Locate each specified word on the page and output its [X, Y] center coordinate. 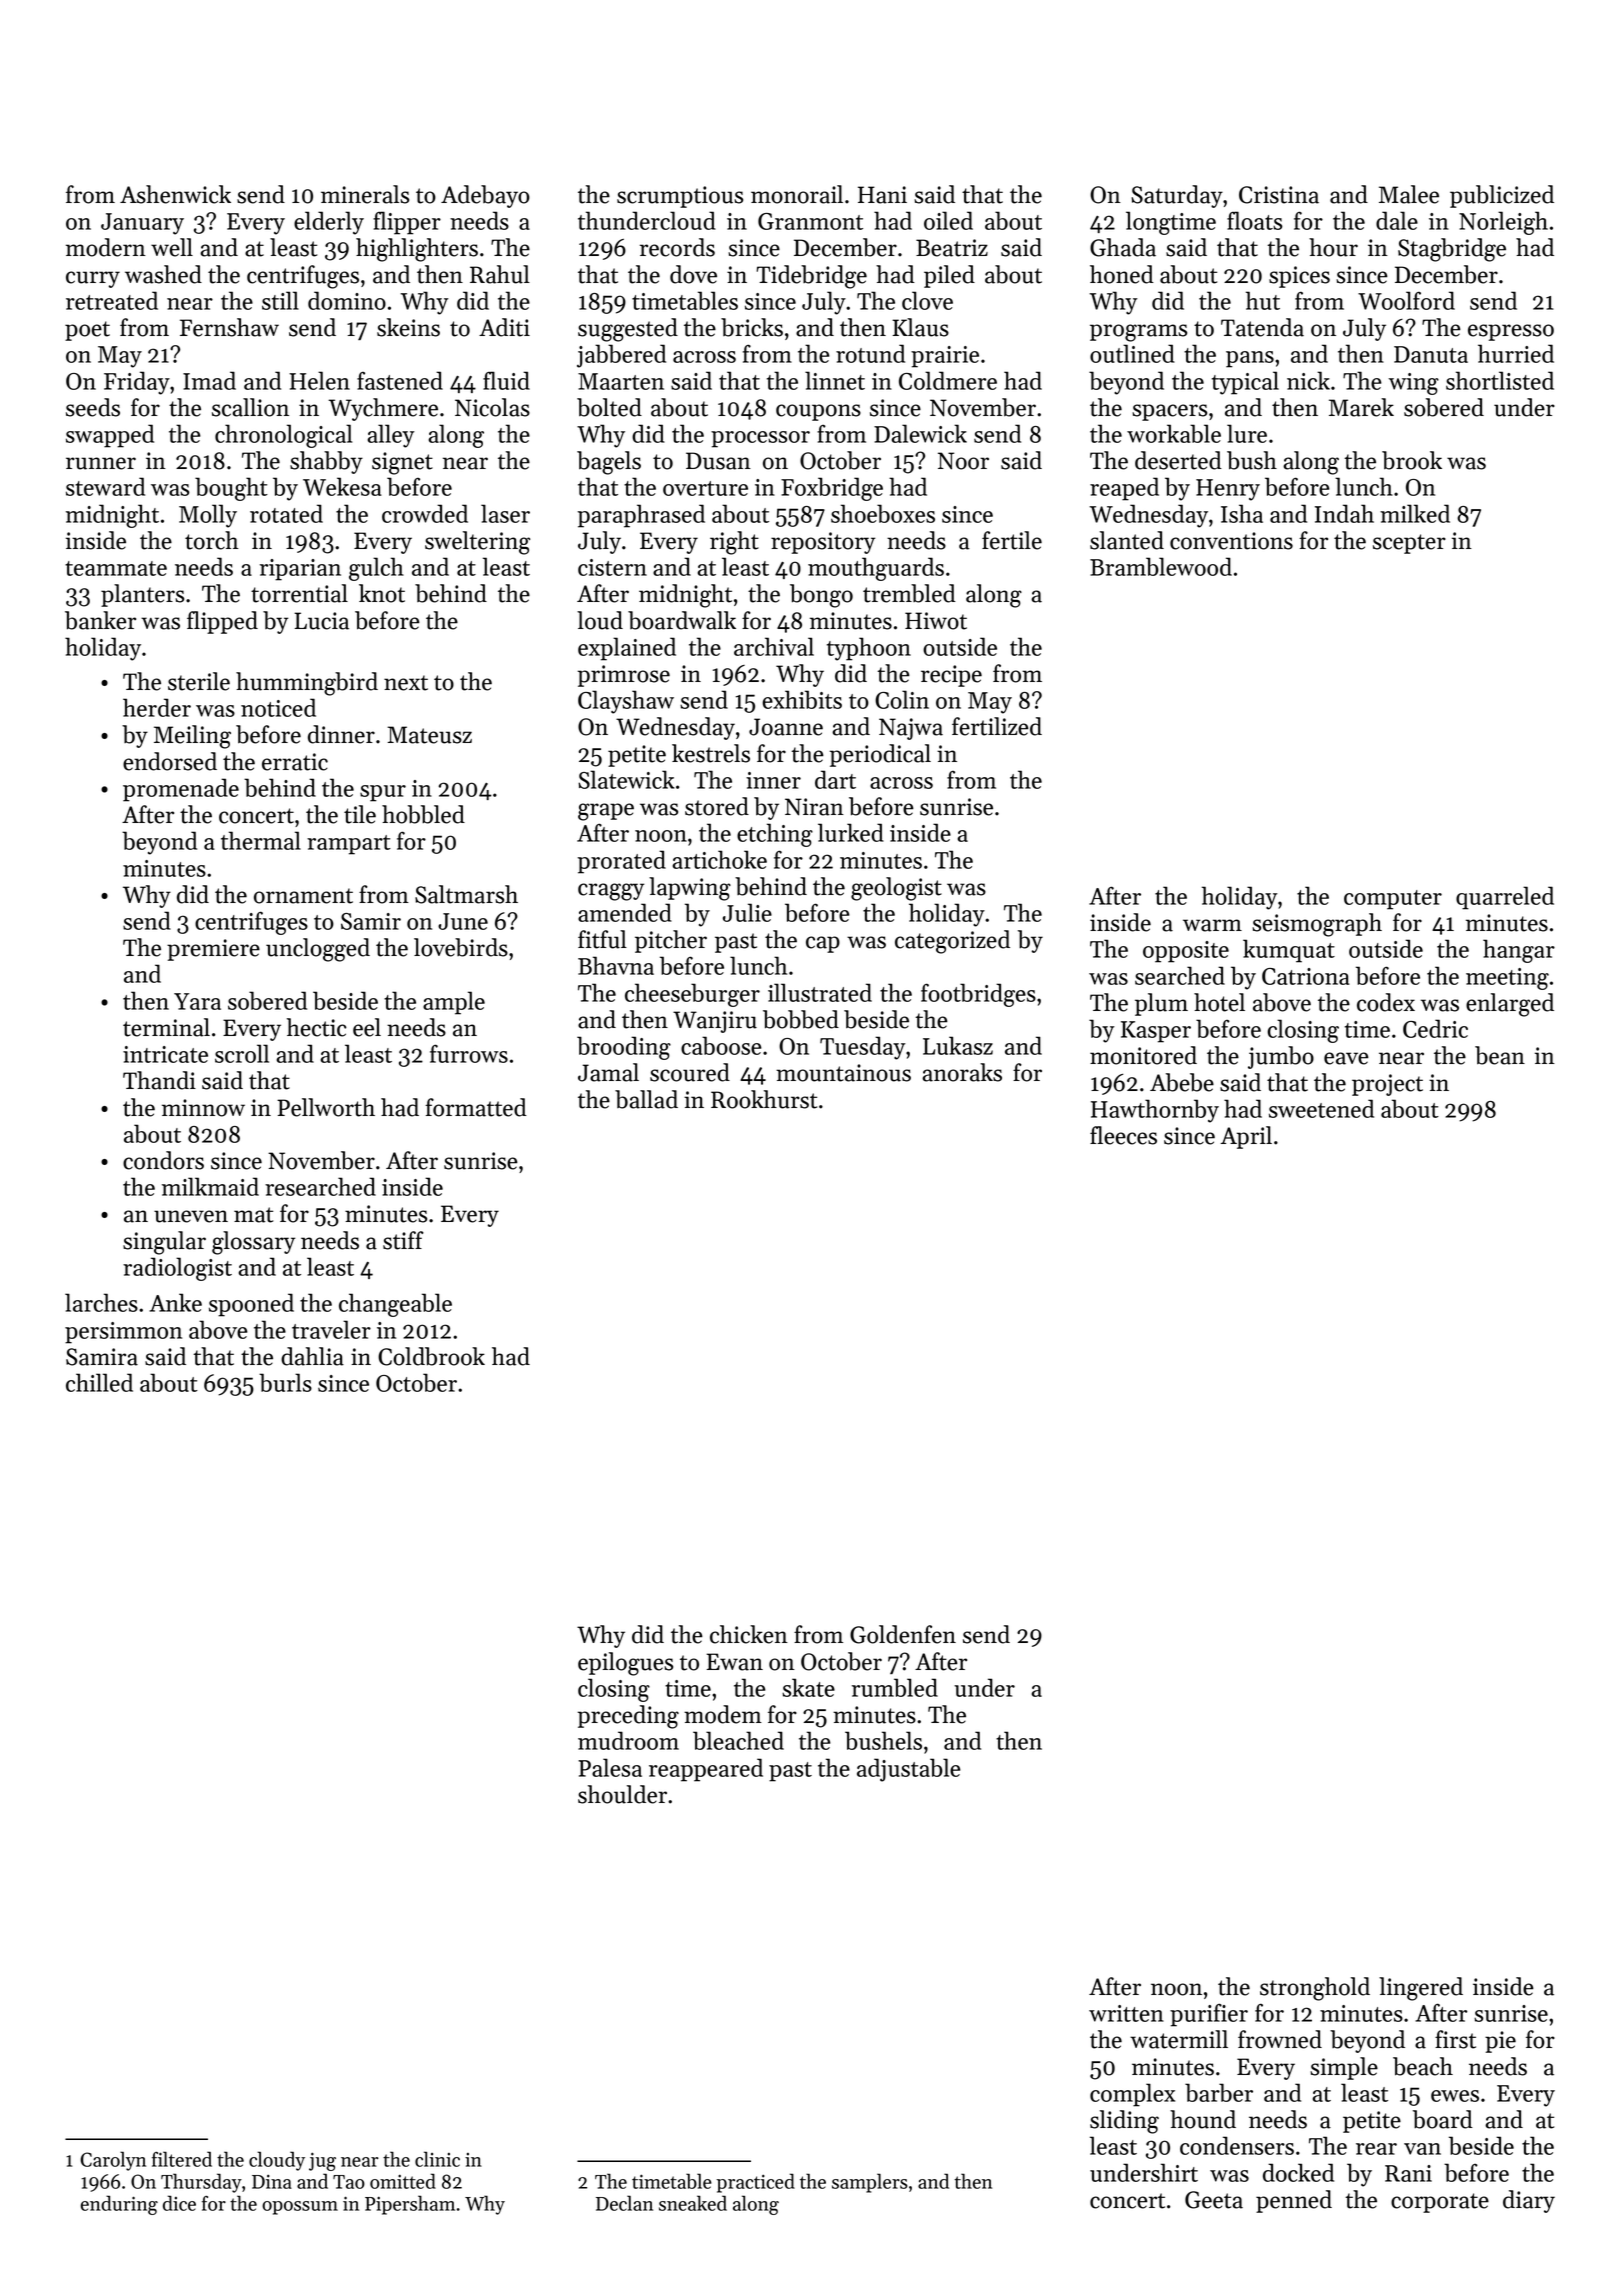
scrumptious [680, 197]
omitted [403, 2181]
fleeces [1123, 1135]
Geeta [1214, 2200]
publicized [1502, 196]
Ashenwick [175, 194]
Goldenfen [903, 1634]
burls [285, 1382]
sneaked [693, 2203]
